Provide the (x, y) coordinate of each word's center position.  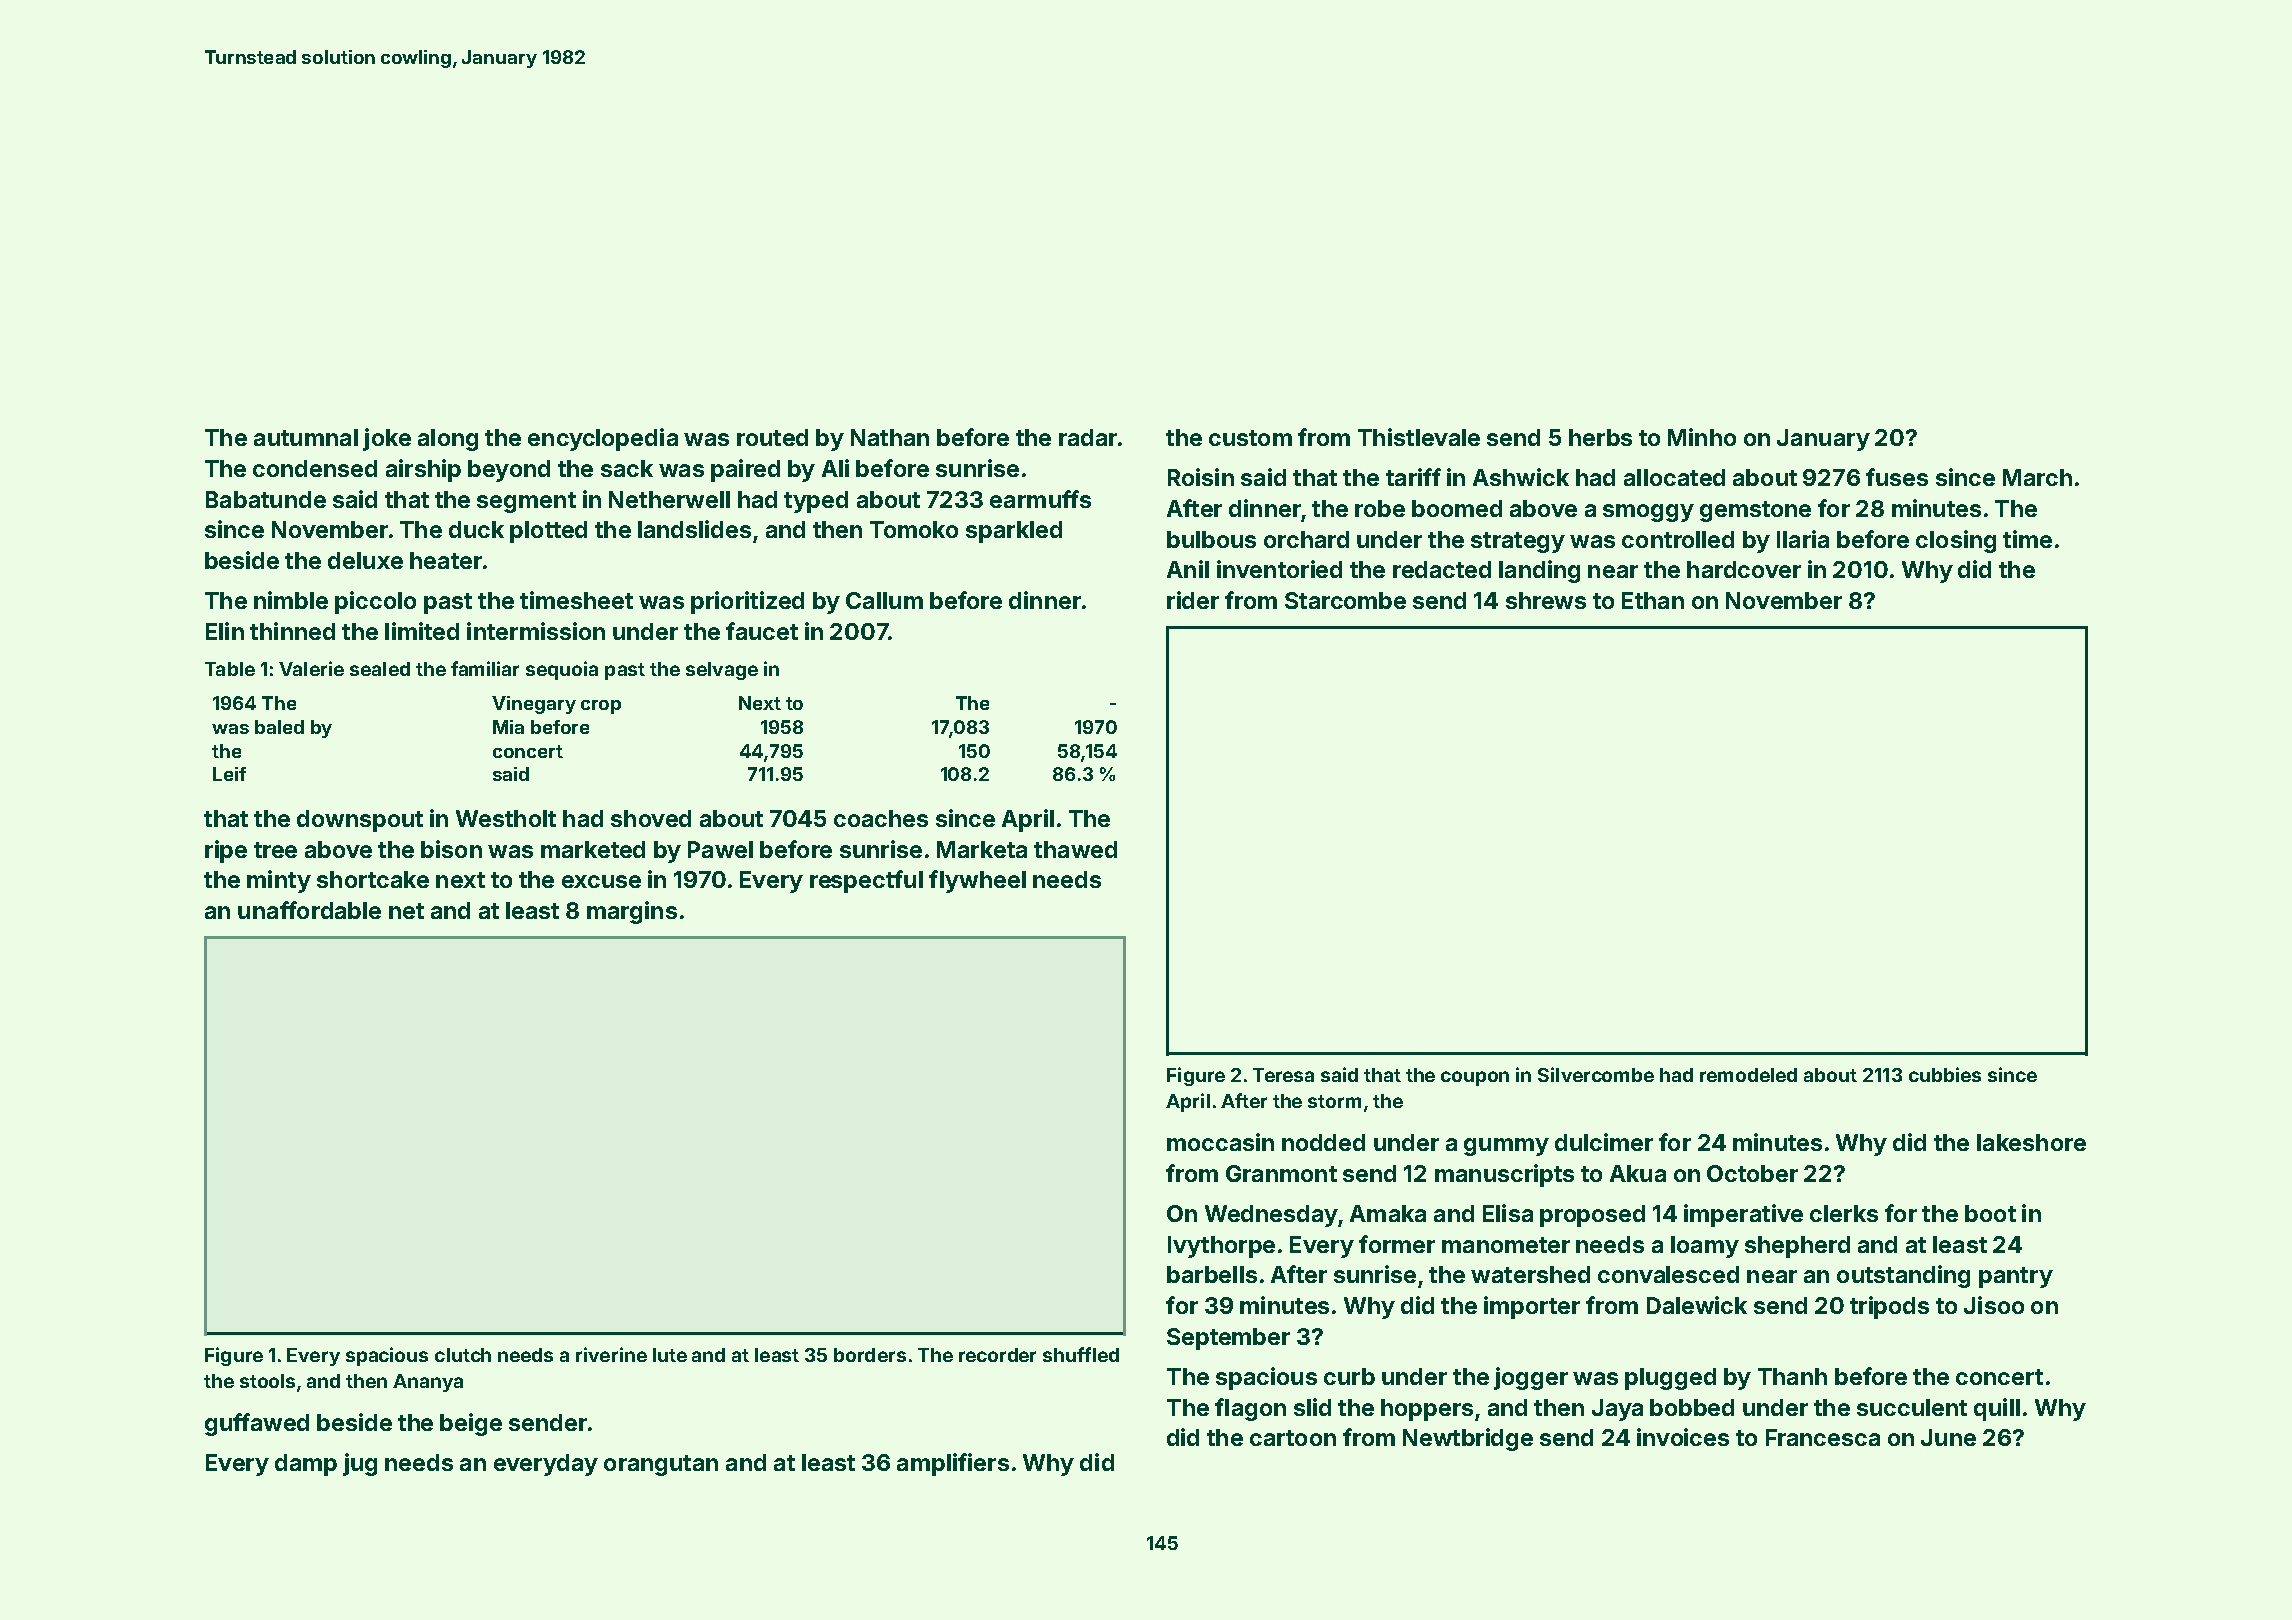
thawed (1075, 849)
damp (306, 1465)
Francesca (1823, 1437)
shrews (1546, 600)
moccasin (1220, 1142)
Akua (1638, 1173)
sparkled (1014, 532)
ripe (226, 851)
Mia (508, 727)
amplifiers (953, 1464)
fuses (1897, 477)
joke (387, 439)
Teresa (1283, 1075)
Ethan (1653, 600)
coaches (881, 818)
